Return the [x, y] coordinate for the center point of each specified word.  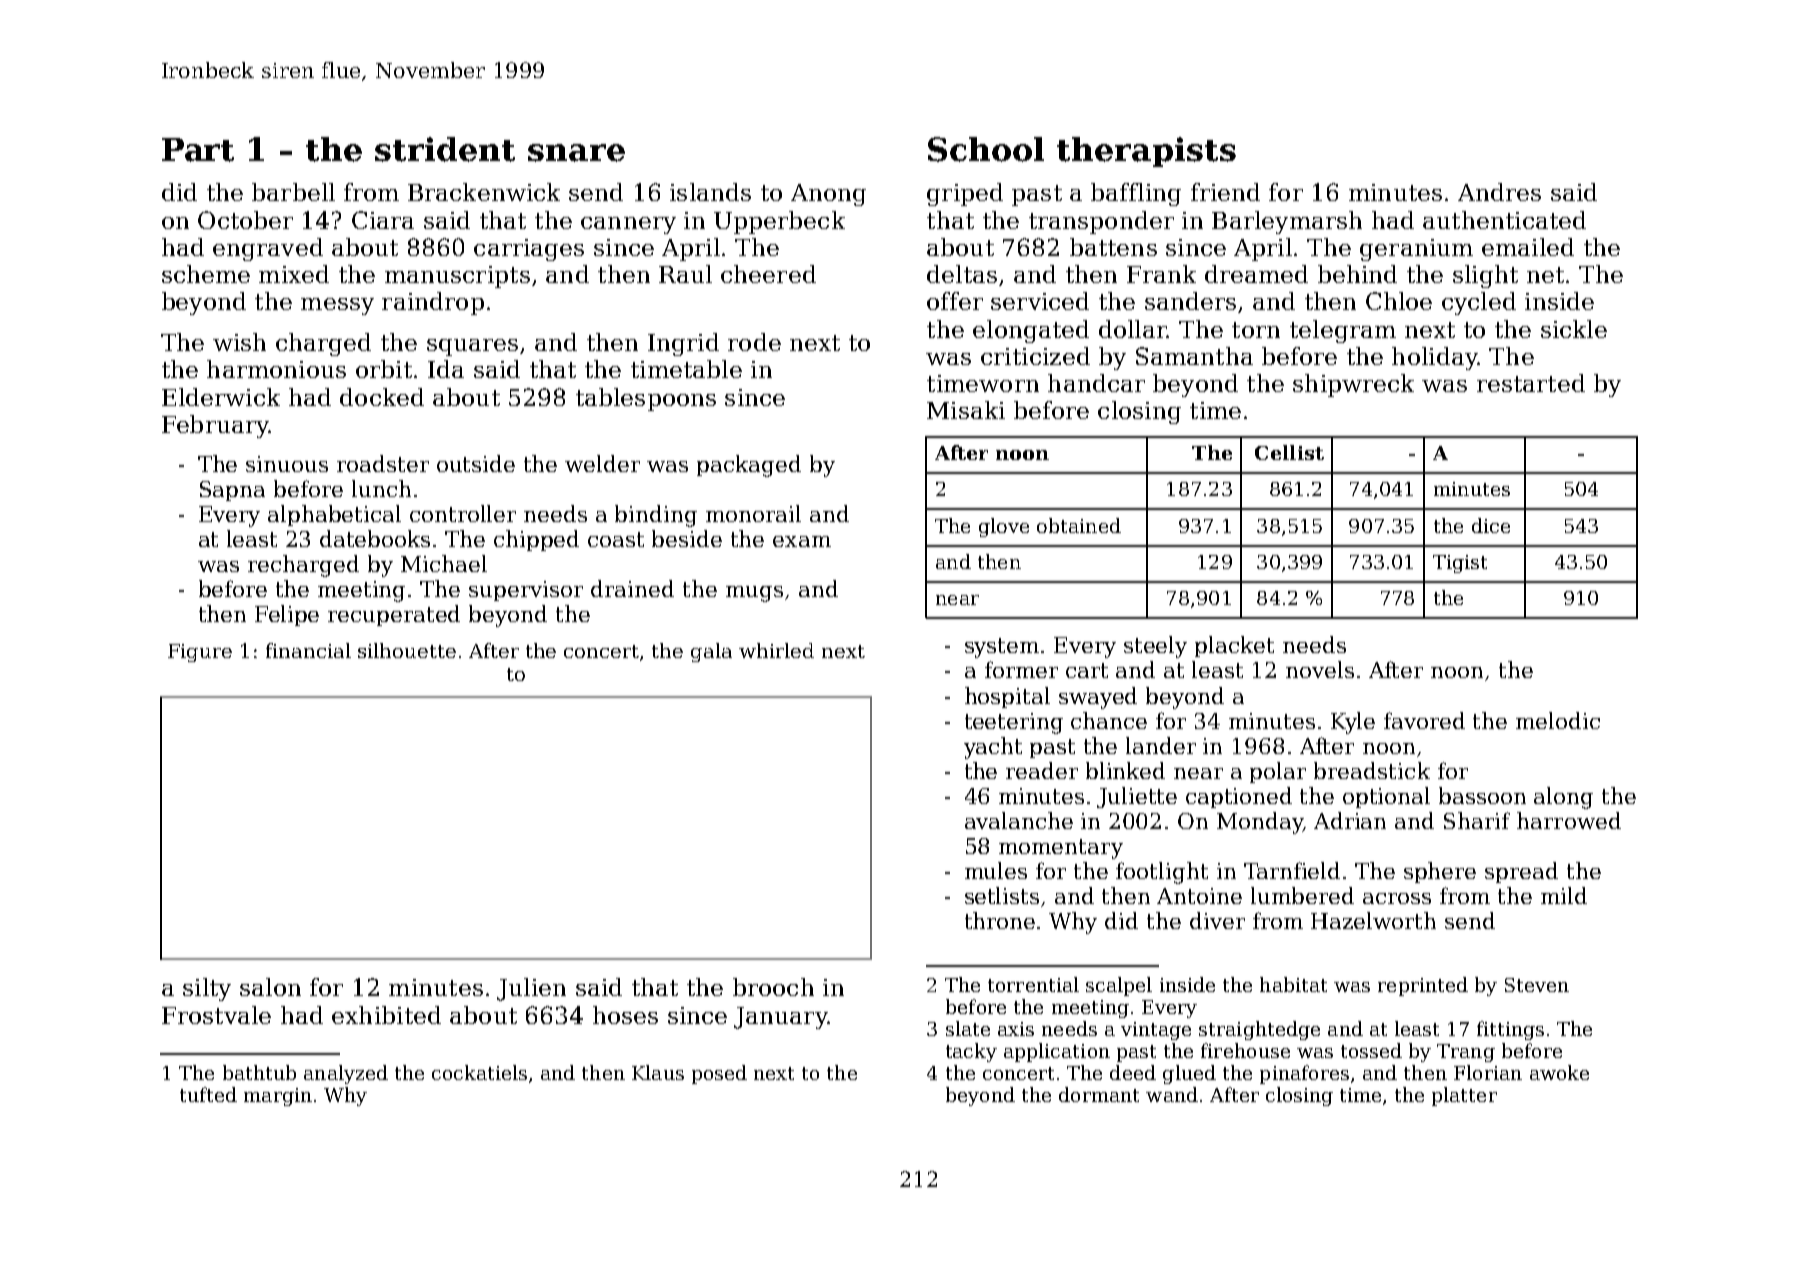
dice [1491, 525]
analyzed [346, 1074]
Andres [1499, 192]
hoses [625, 1015]
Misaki [966, 410]
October [245, 220]
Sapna [232, 491]
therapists [1146, 152]
